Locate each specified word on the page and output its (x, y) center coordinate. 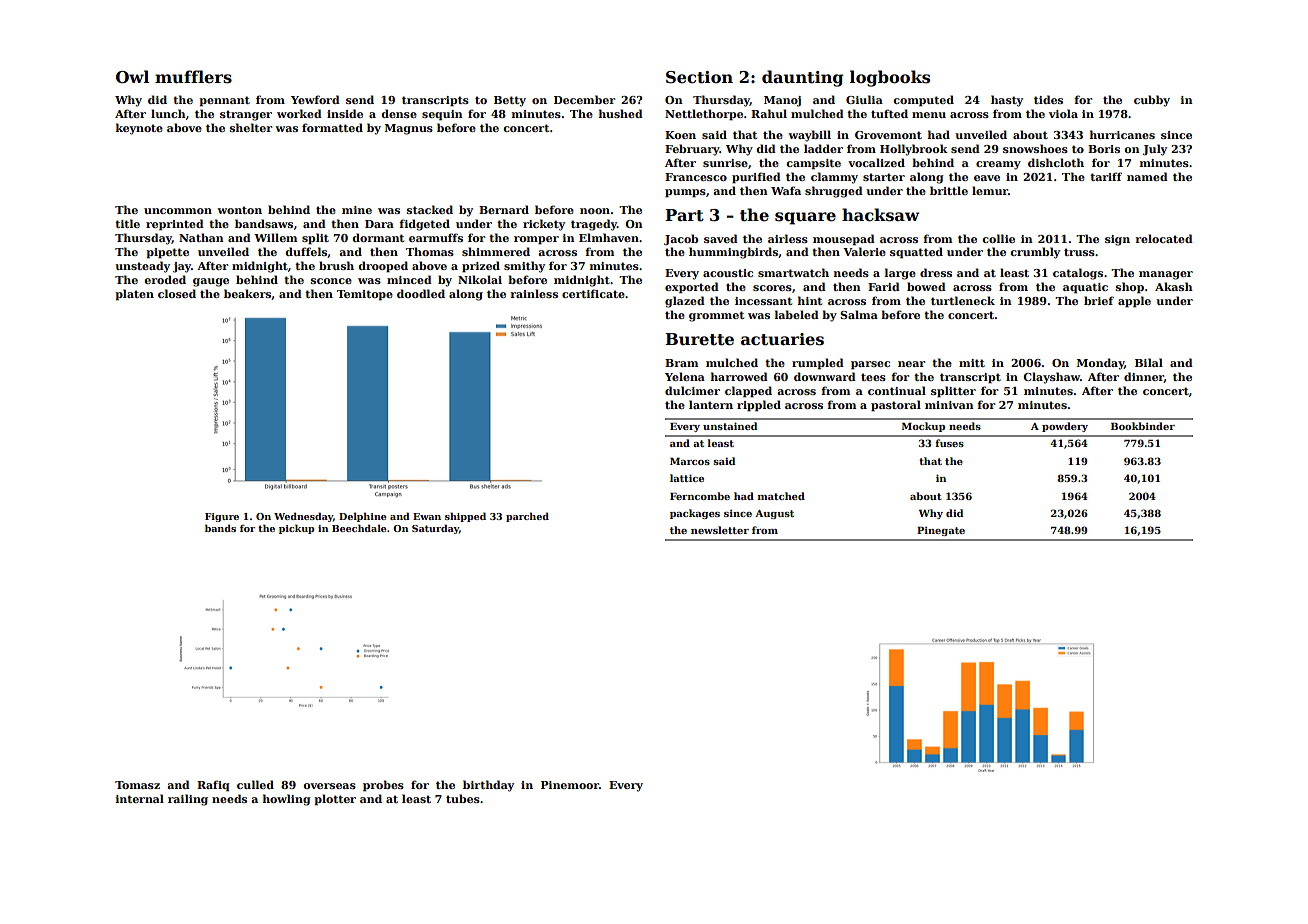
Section (699, 77)
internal (140, 798)
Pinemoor (570, 785)
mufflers (193, 77)
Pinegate (941, 531)
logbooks (890, 78)
